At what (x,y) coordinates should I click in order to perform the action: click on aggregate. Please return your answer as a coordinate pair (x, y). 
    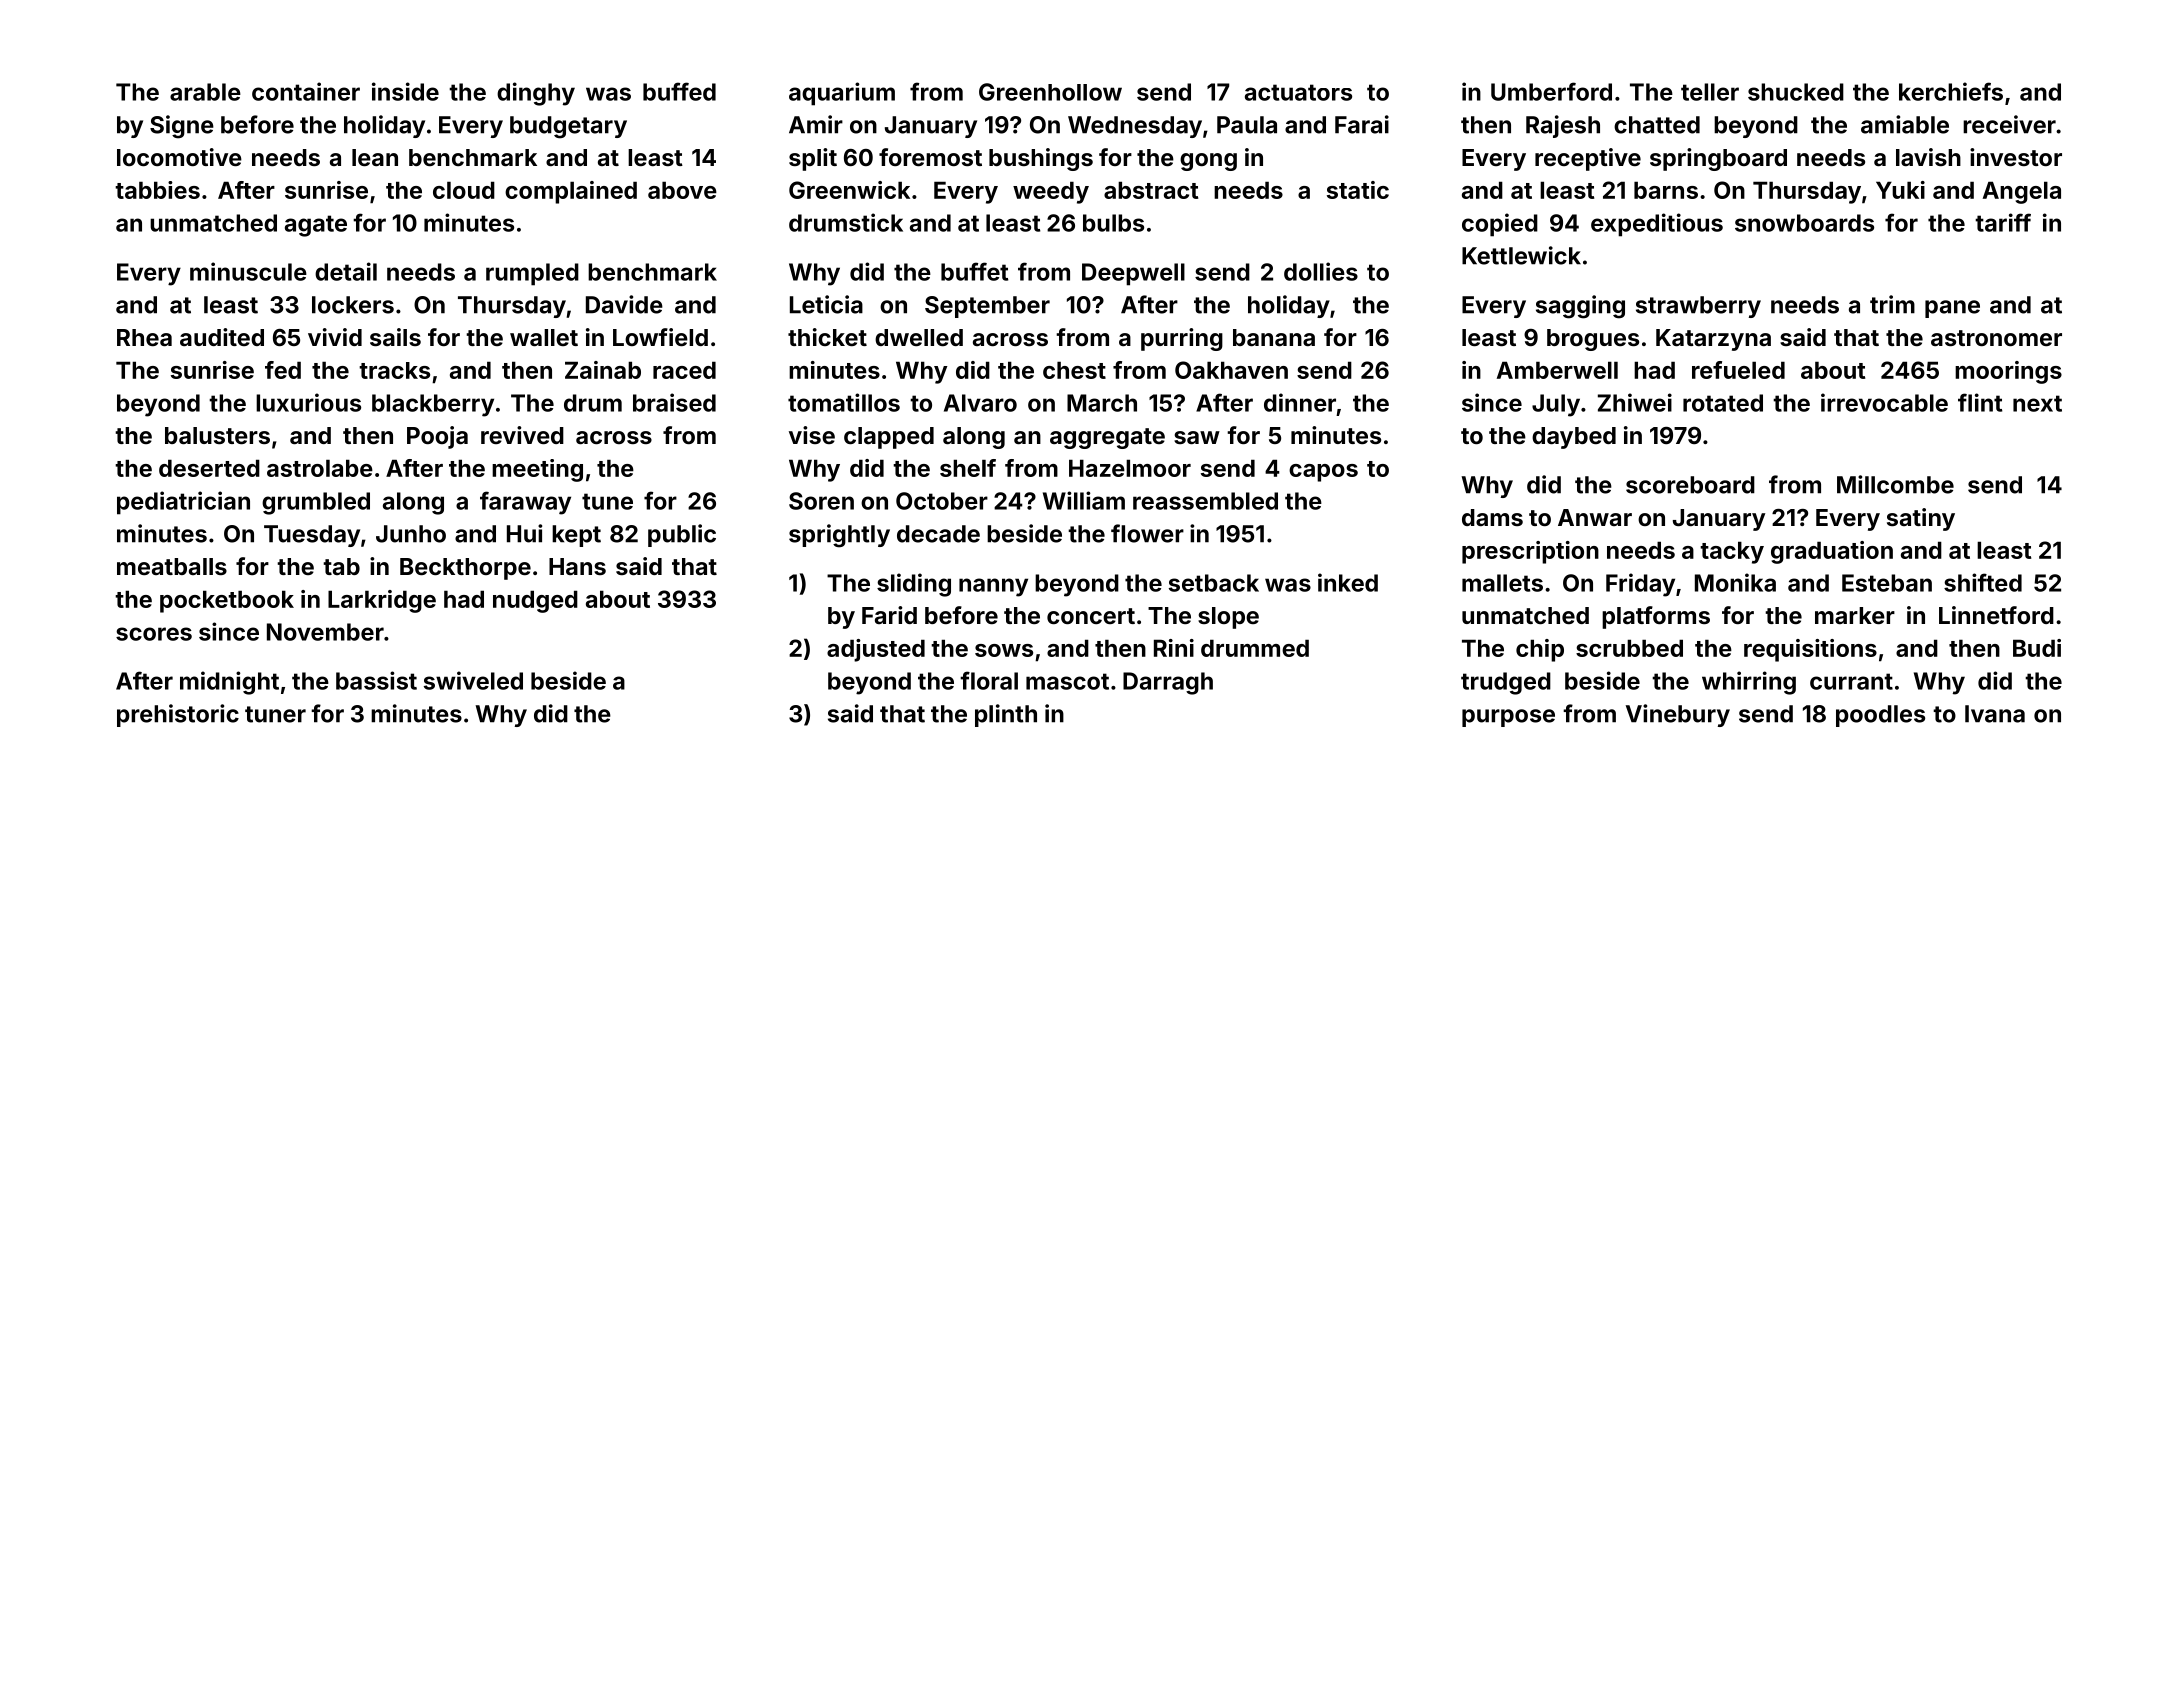
    Looking at the image, I should click on (1107, 438).
